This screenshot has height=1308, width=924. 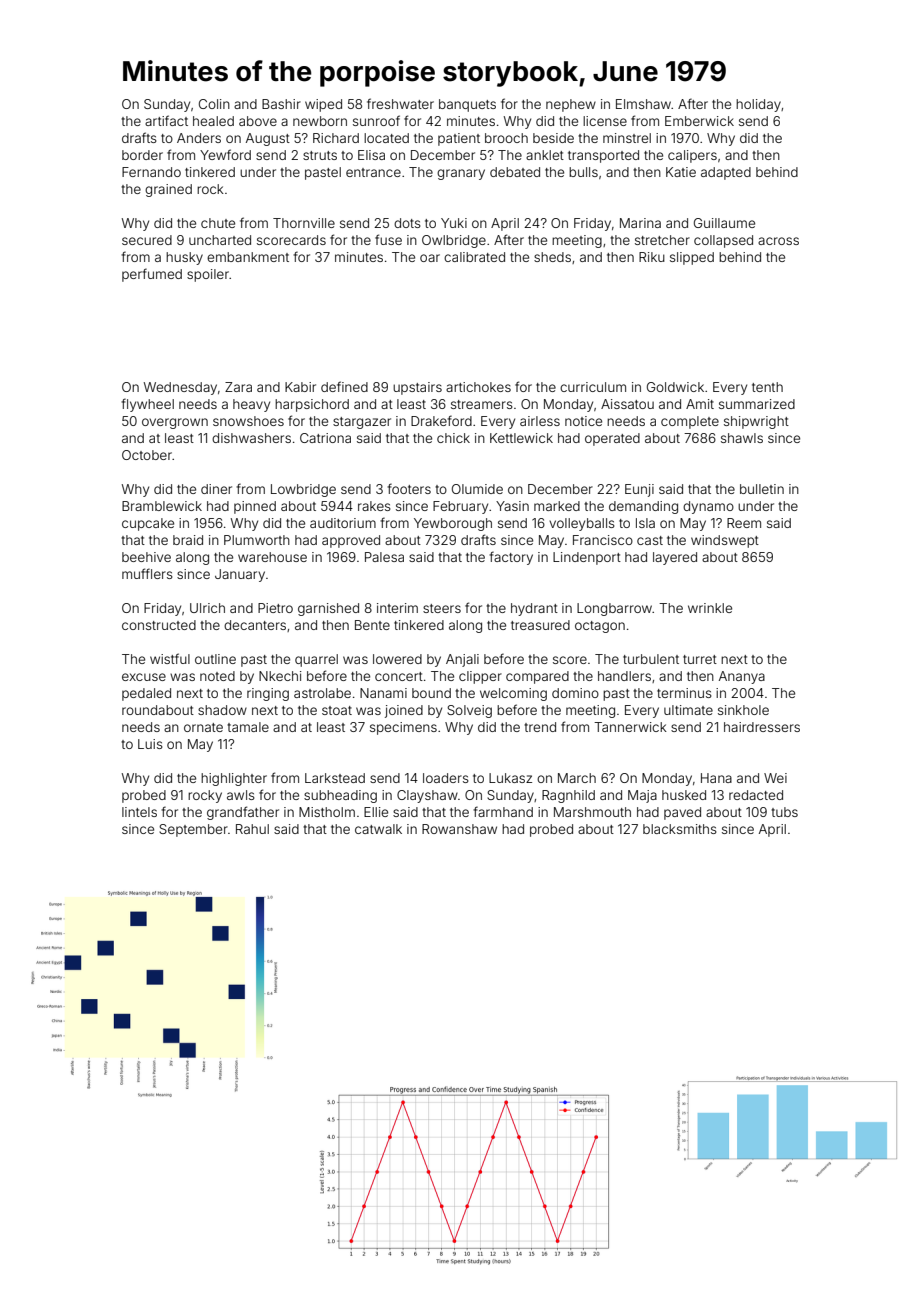 I want to click on artichokes, so click(x=478, y=387).
